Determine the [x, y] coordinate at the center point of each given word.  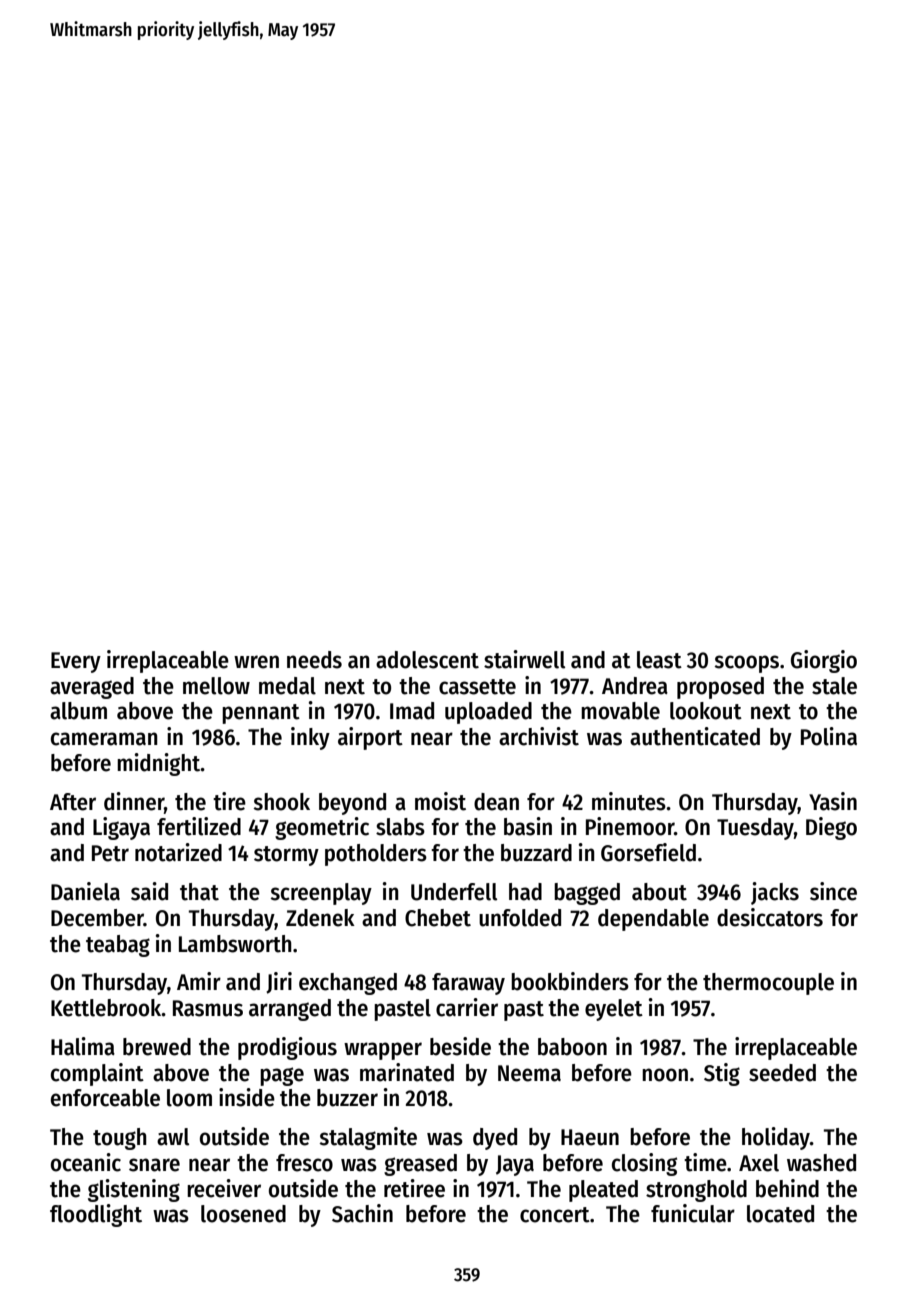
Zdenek [320, 918]
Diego [831, 828]
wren [256, 662]
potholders [376, 855]
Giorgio [824, 661]
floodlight [96, 1215]
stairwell [524, 659]
